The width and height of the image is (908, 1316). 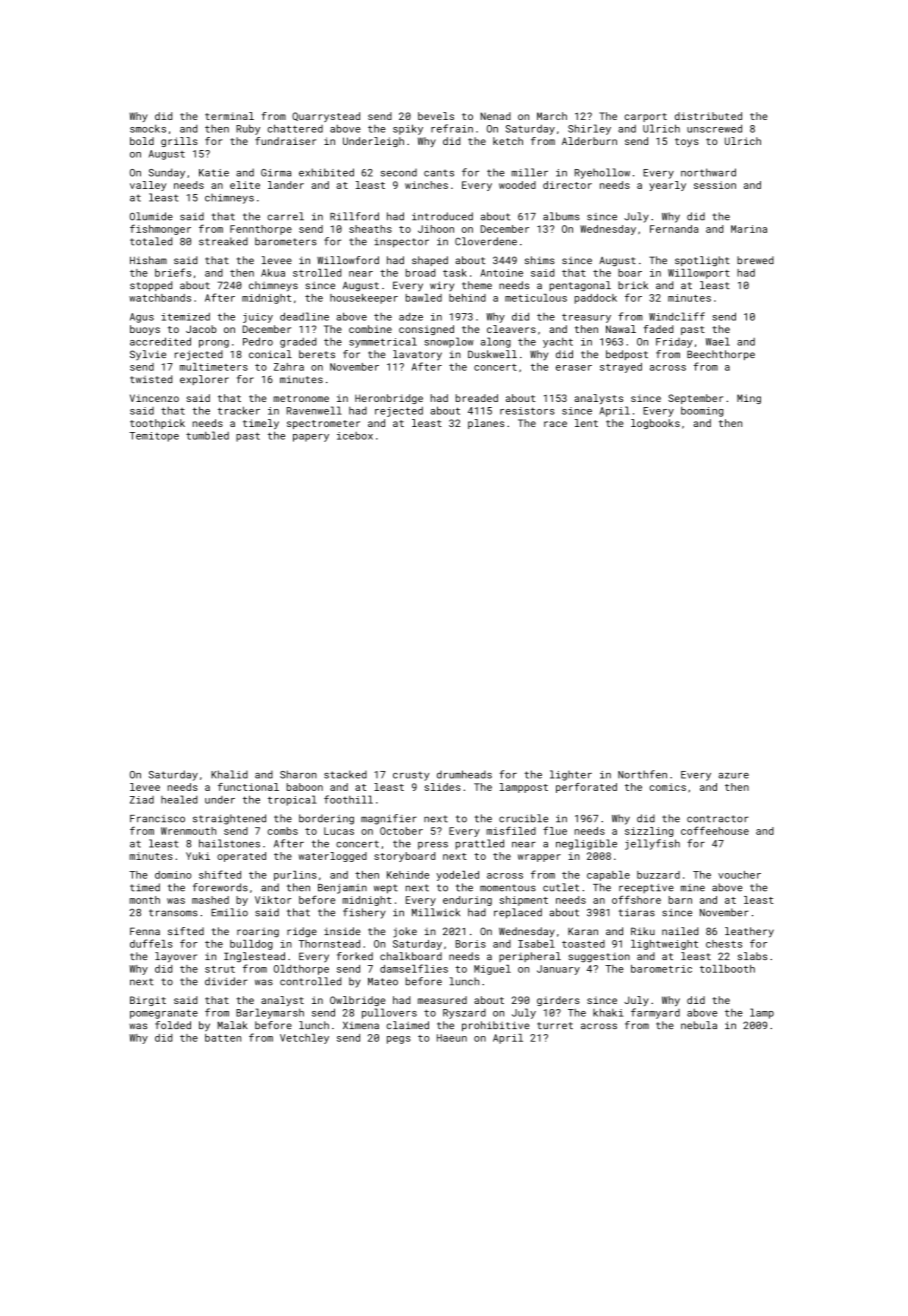 What do you see at coordinates (452, 1038) in the image?
I see `Haeun` at bounding box center [452, 1038].
